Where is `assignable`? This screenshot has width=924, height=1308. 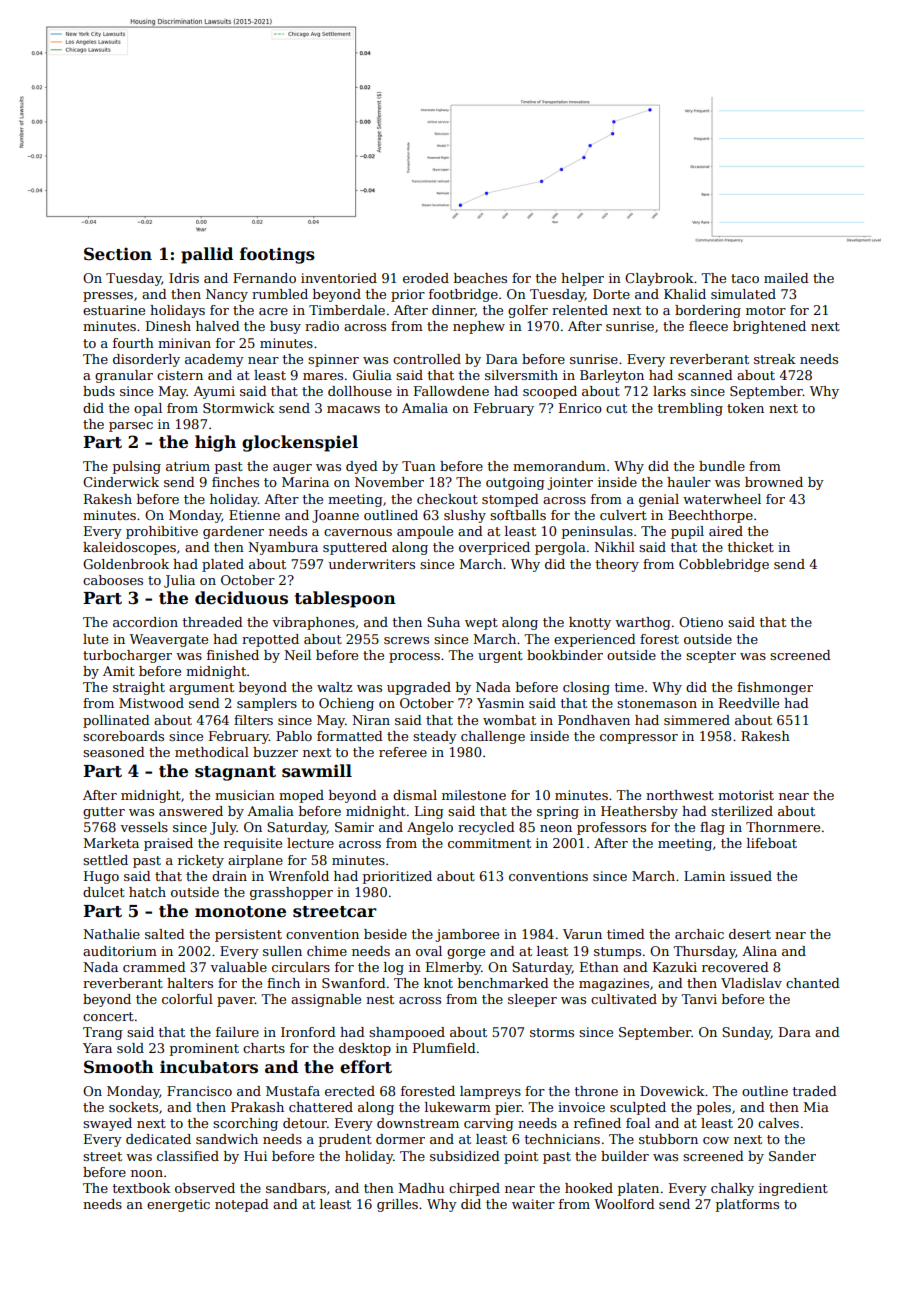
assignable is located at coordinates (326, 1000).
